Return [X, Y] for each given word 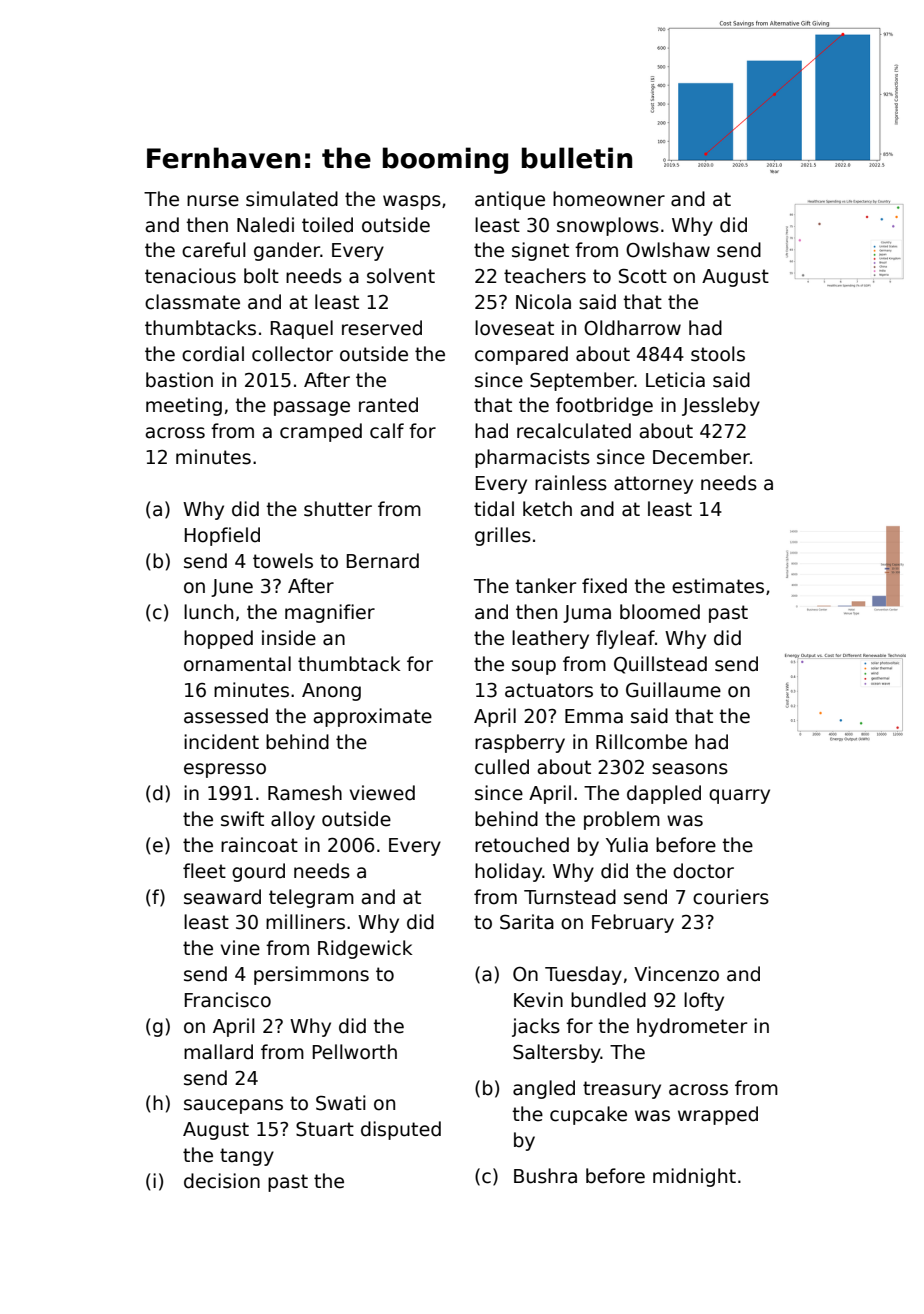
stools [718, 354]
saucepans [233, 1106]
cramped [321, 432]
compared [521, 355]
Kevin [538, 1000]
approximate [373, 717]
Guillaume [673, 690]
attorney [653, 485]
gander [287, 251]
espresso [225, 770]
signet [540, 251]
